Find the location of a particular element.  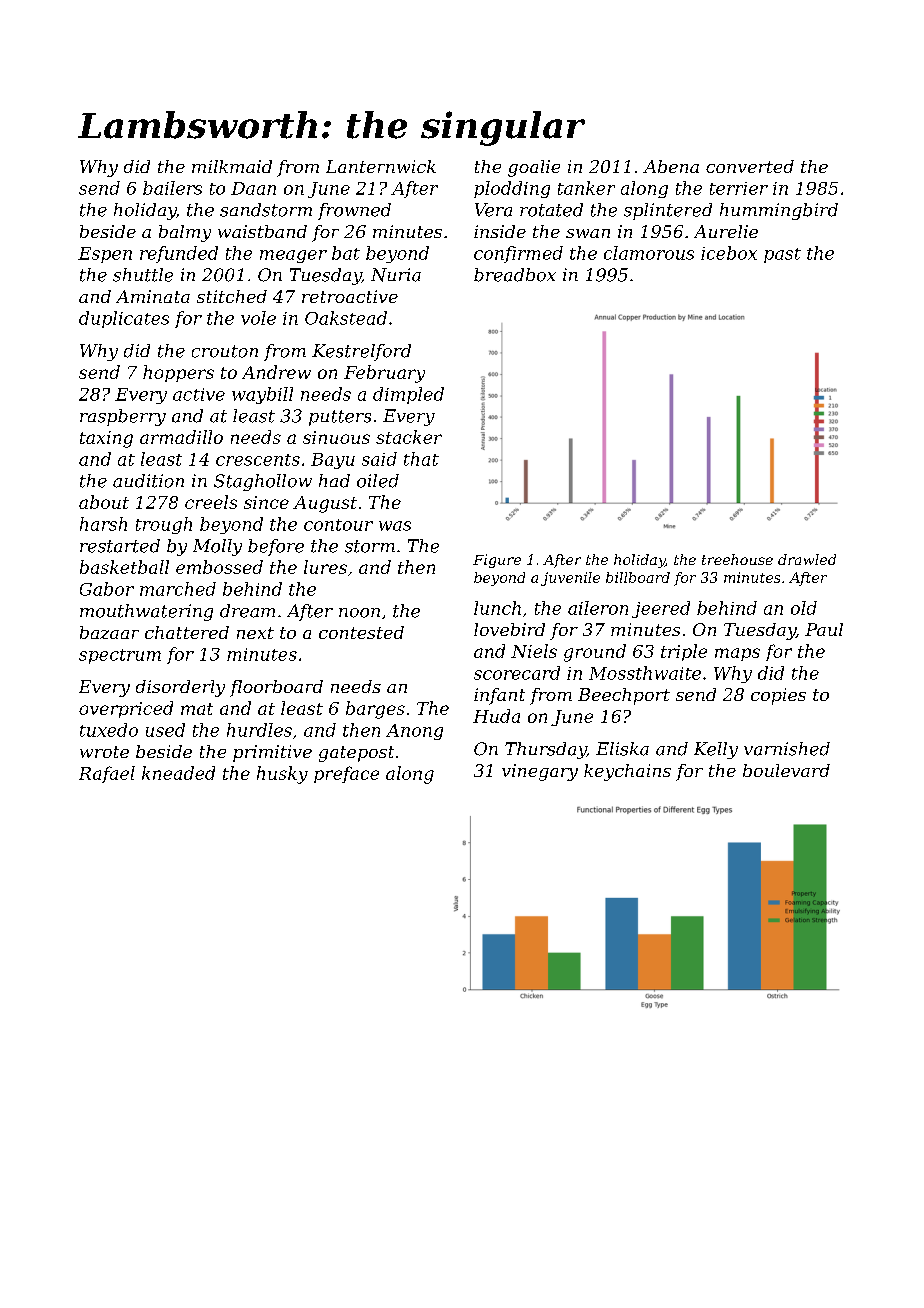

breadbox is located at coordinates (515, 275).
